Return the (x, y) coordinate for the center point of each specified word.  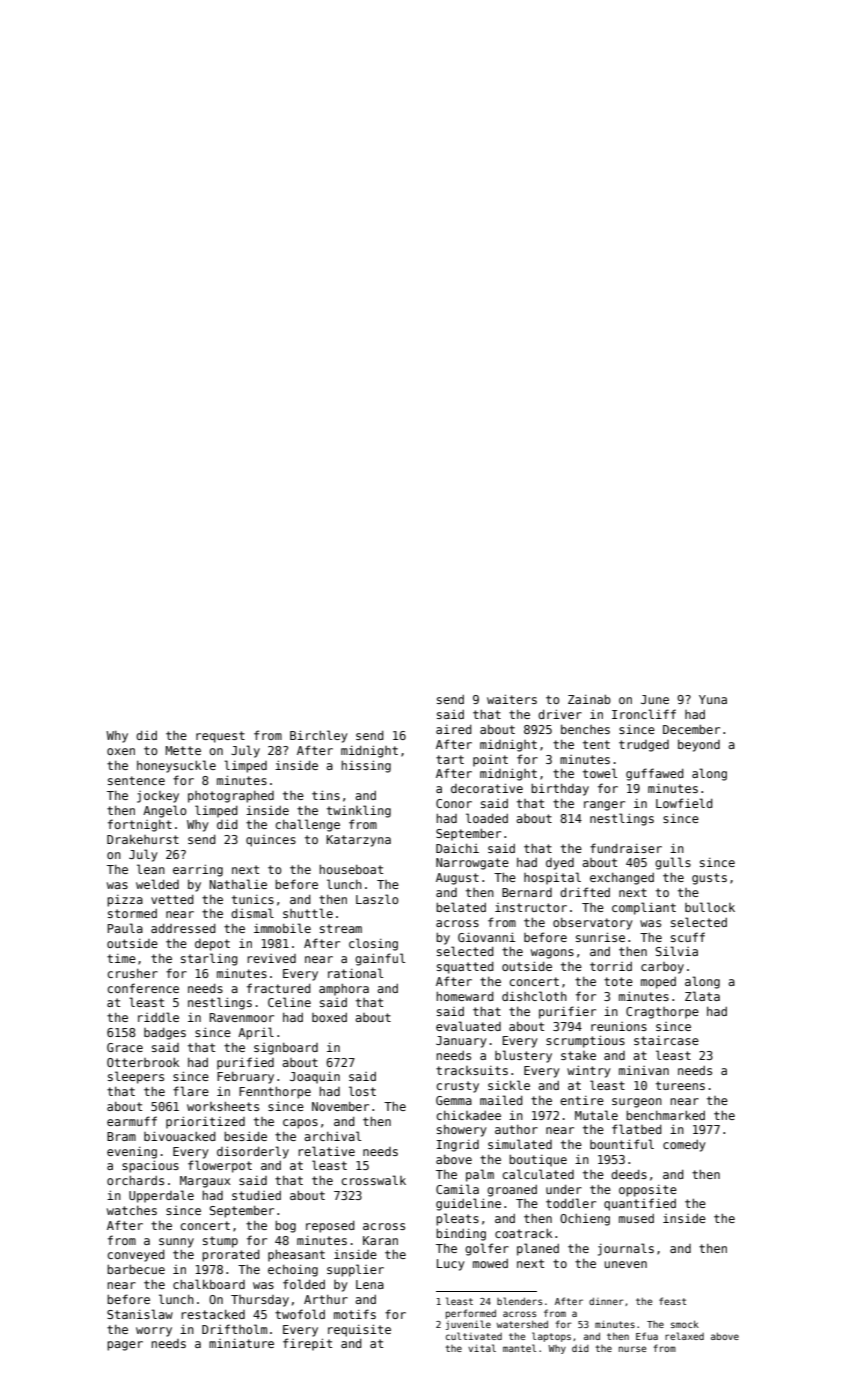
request (220, 737)
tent (596, 744)
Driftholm (234, 1329)
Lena (370, 1284)
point (490, 761)
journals (626, 1249)
